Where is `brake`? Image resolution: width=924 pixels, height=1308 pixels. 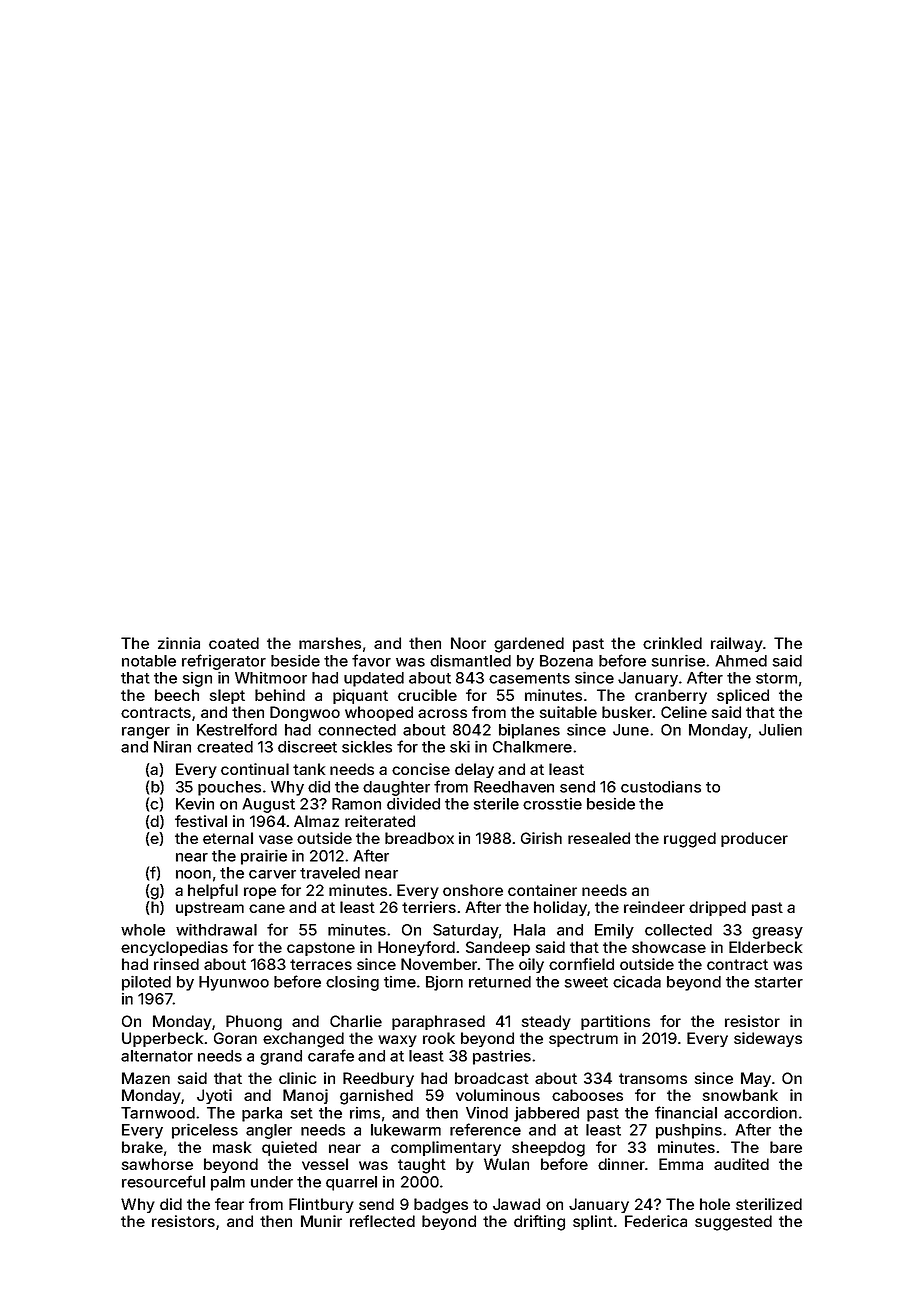 brake is located at coordinates (142, 1147).
